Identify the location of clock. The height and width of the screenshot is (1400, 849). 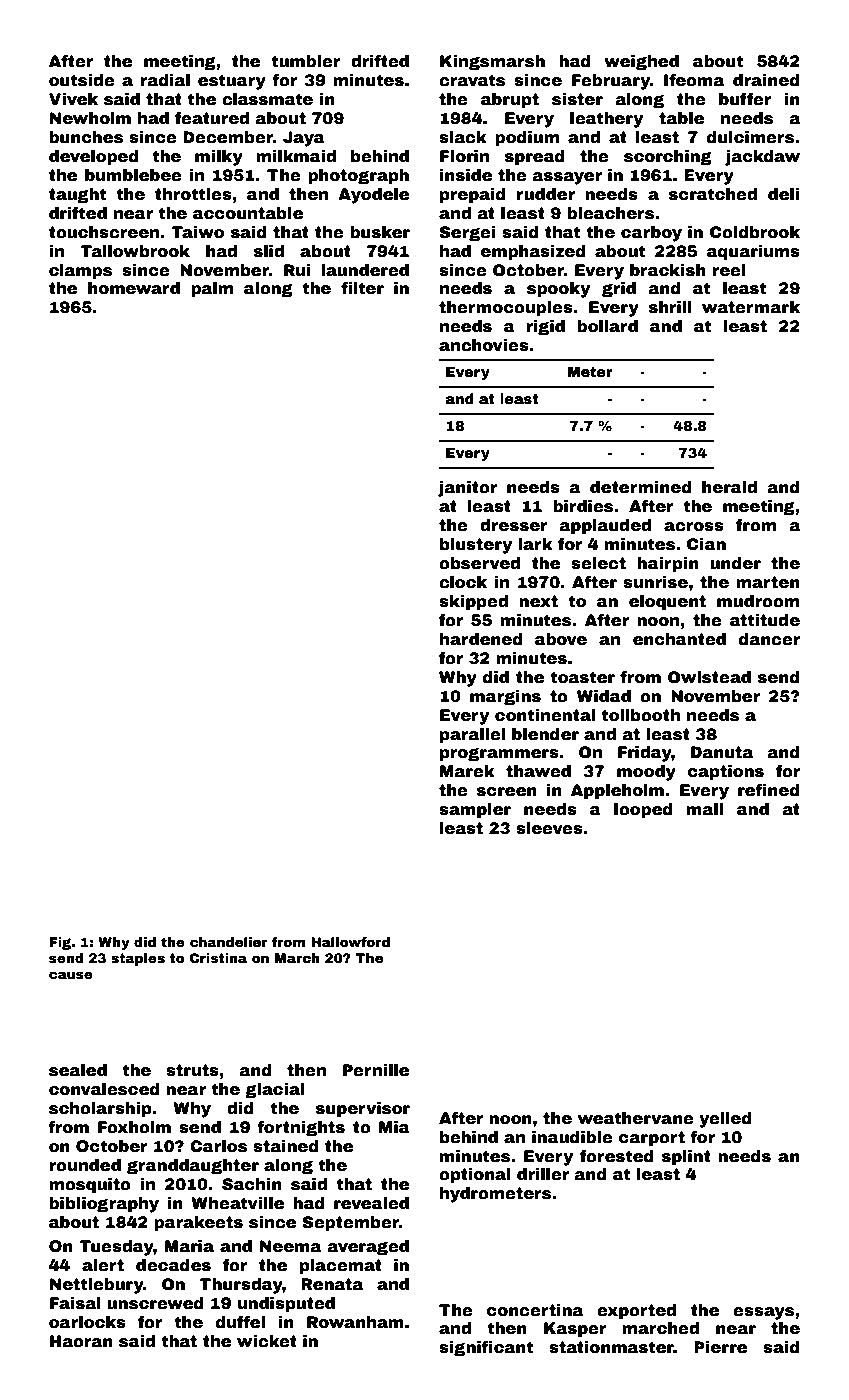
(463, 582).
